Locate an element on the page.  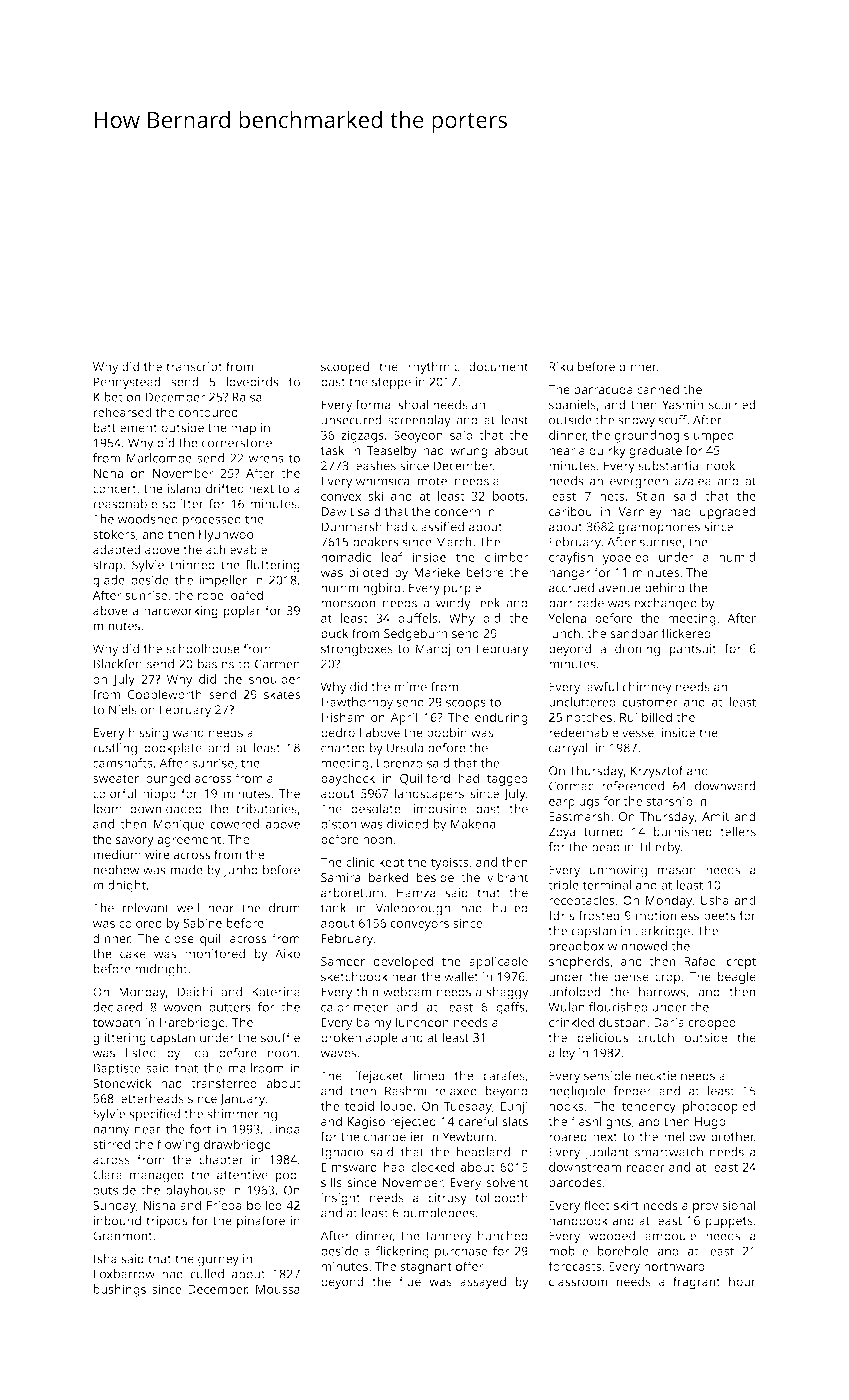
chimney is located at coordinates (647, 688).
